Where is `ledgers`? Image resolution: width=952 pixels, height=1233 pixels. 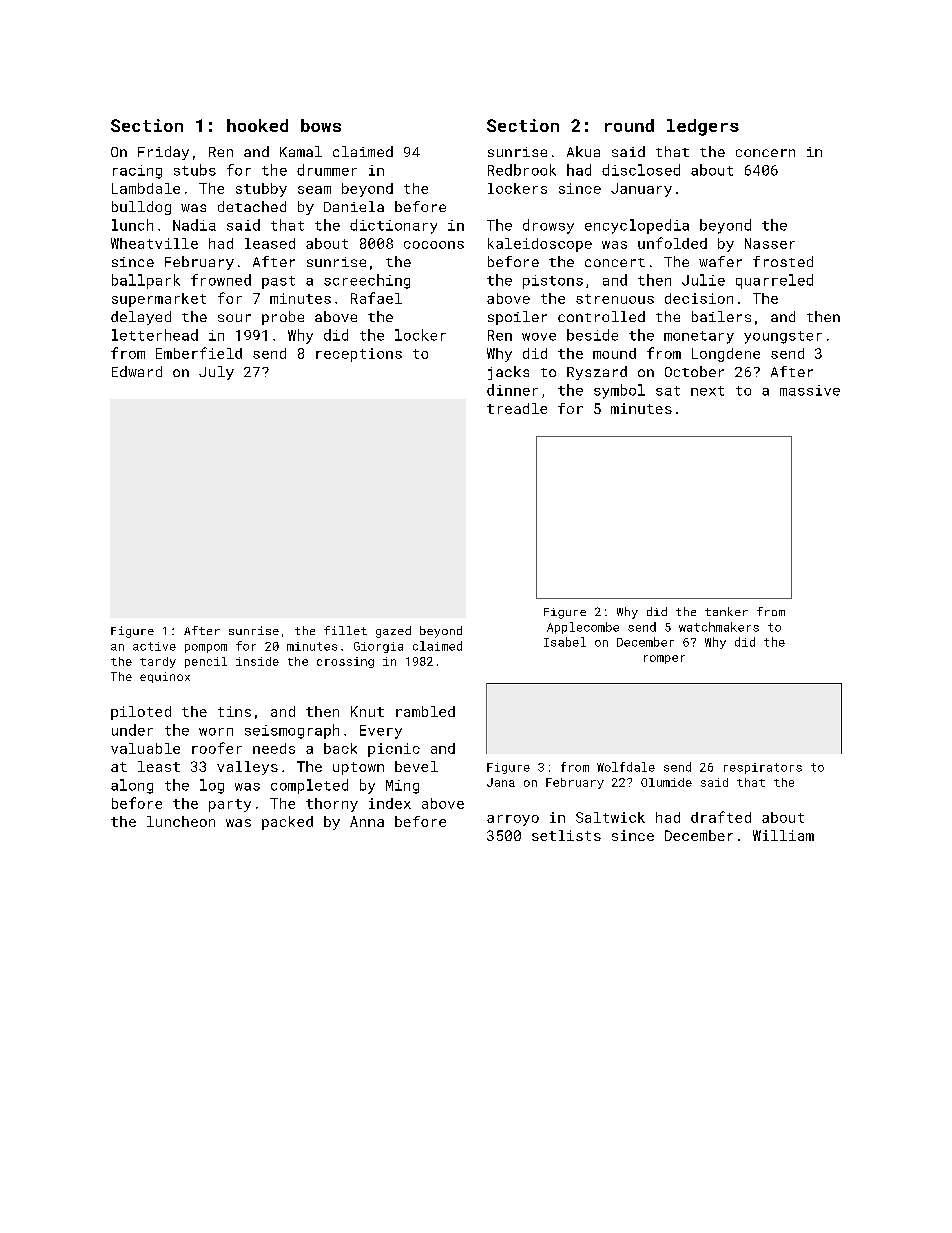
ledgers is located at coordinates (703, 127).
